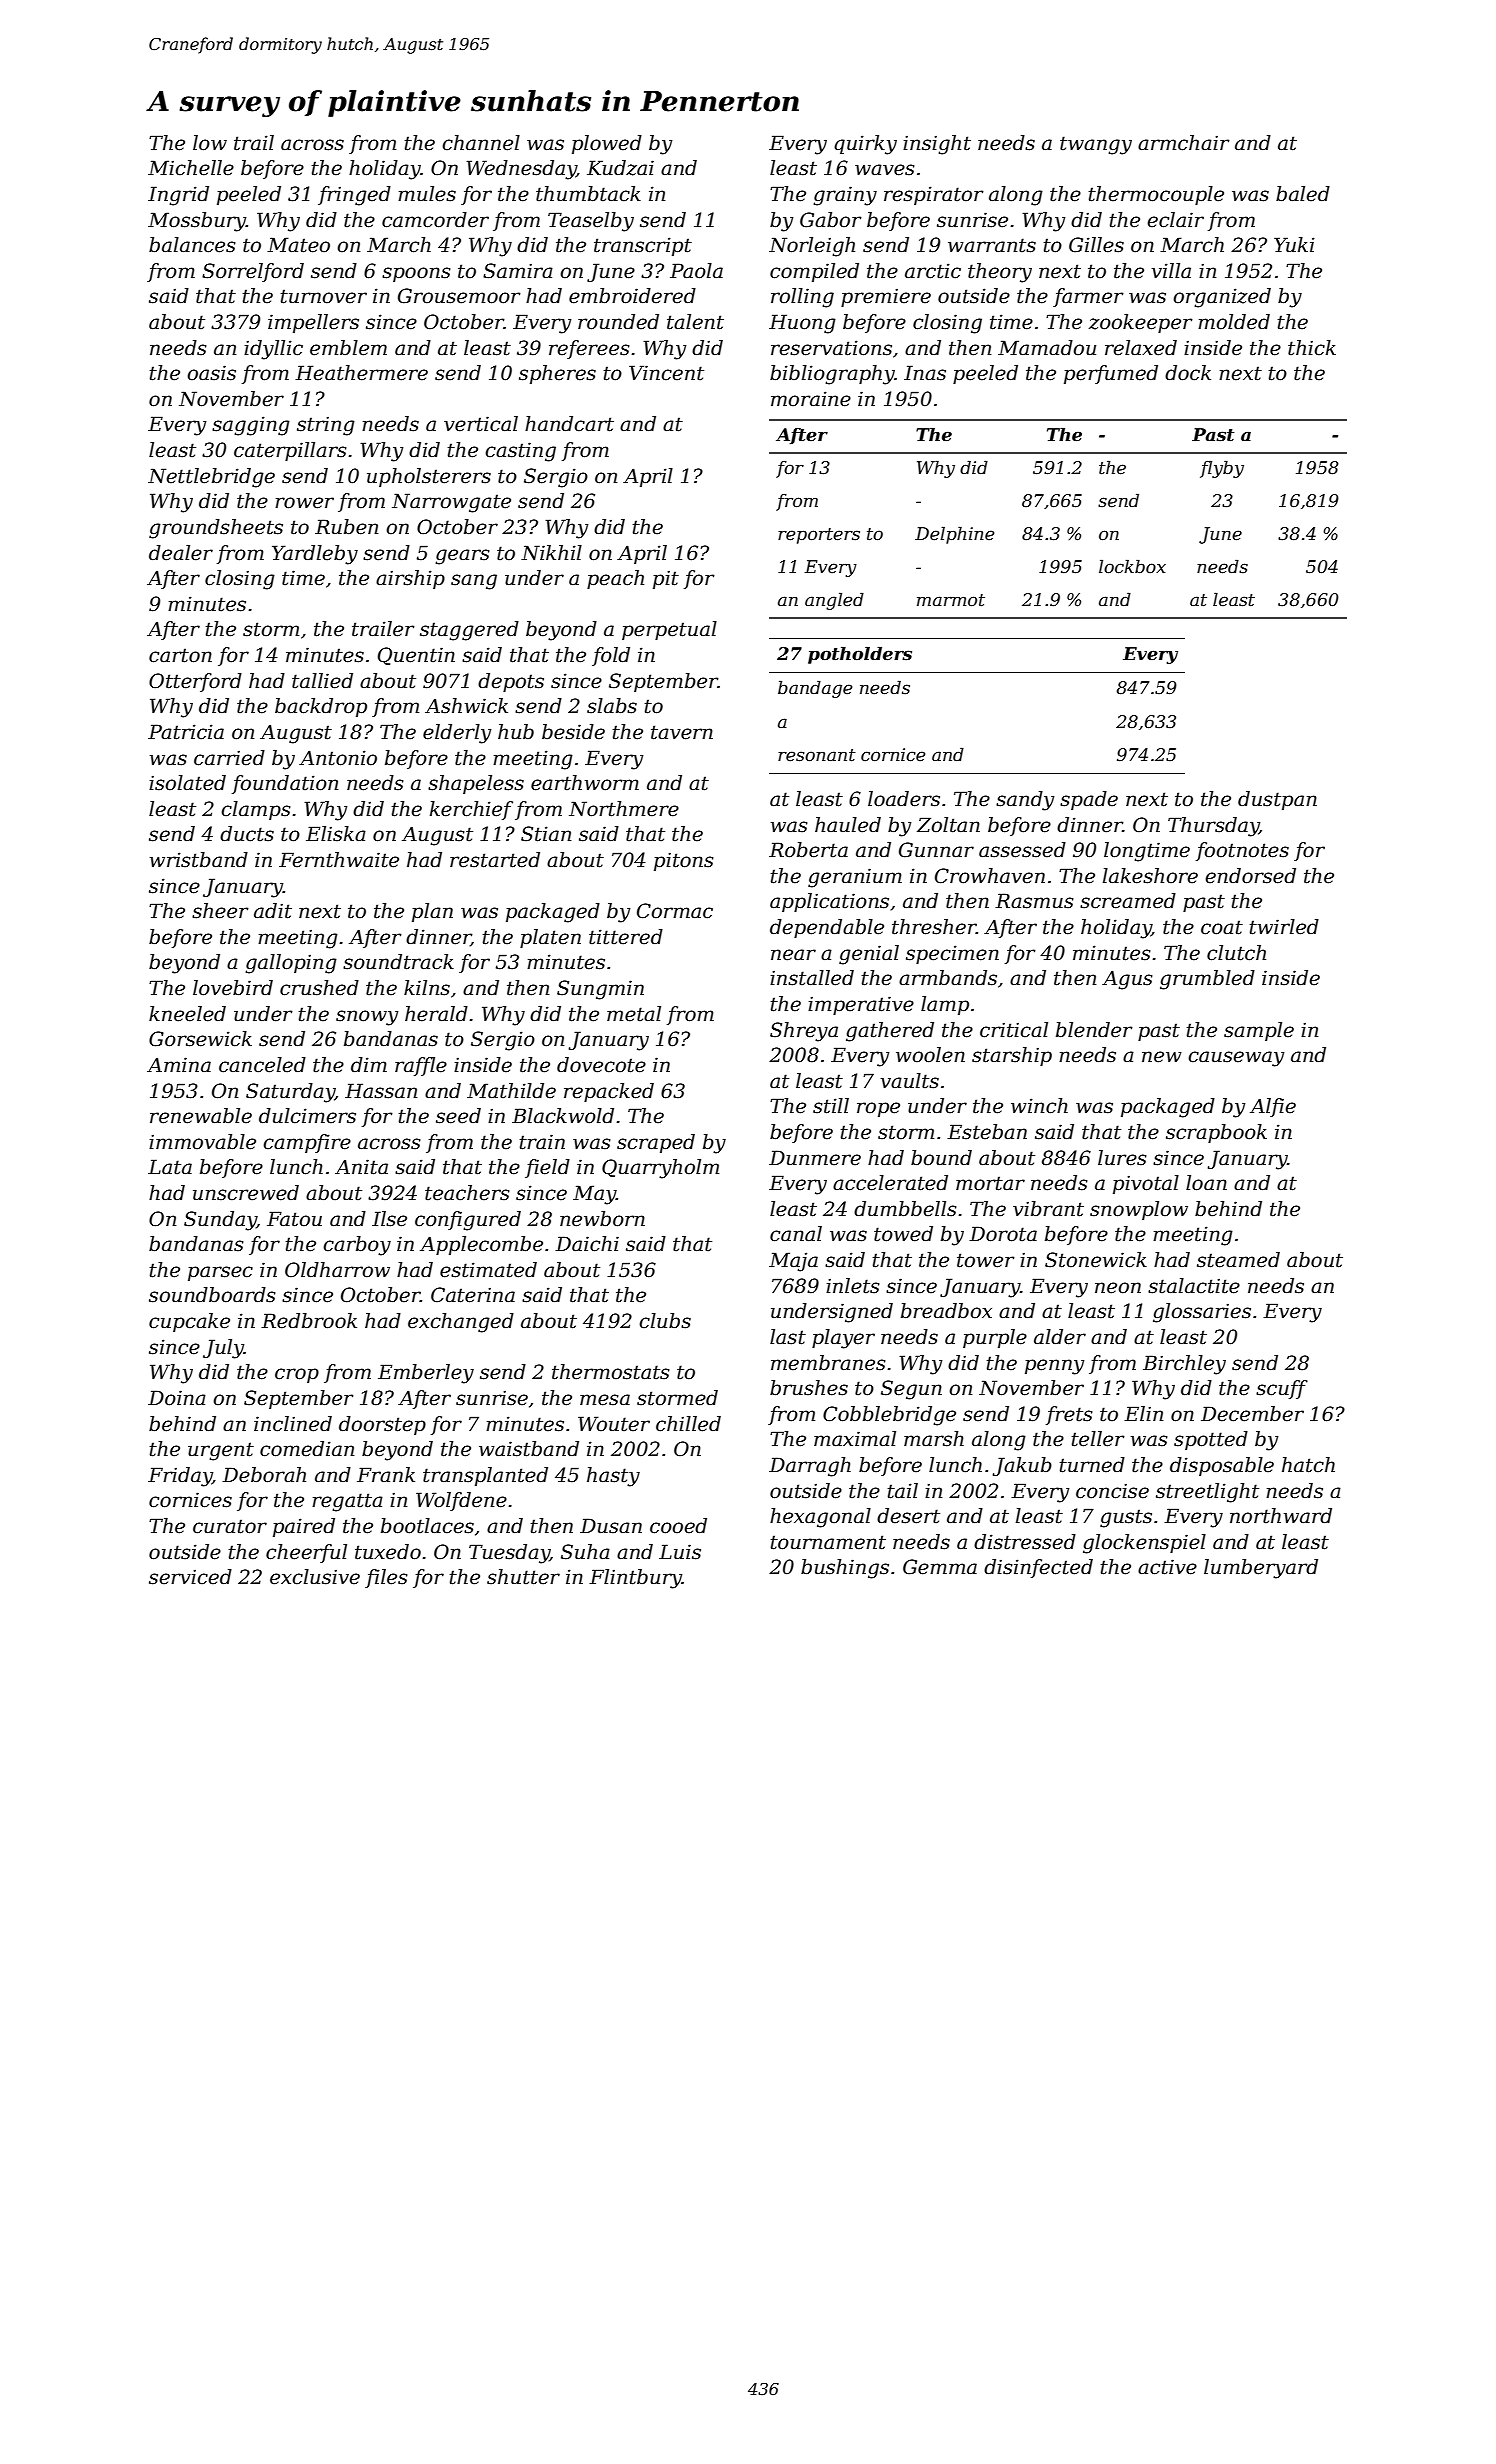 The width and height of the screenshot is (1496, 2464). What do you see at coordinates (190, 1577) in the screenshot?
I see `serviced` at bounding box center [190, 1577].
